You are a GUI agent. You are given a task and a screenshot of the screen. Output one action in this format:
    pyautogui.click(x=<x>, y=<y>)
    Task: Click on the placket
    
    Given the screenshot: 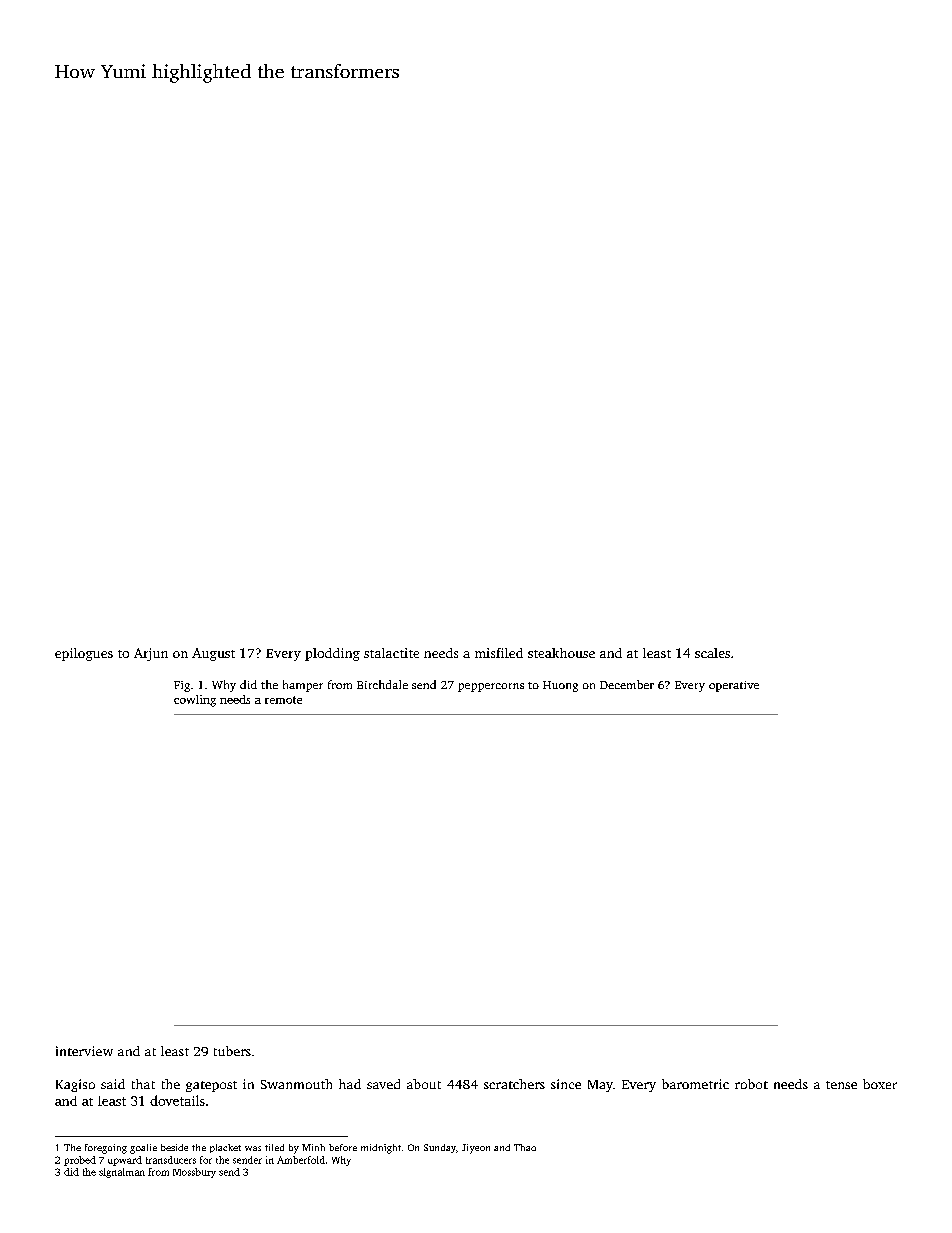 What is the action you would take?
    pyautogui.click(x=225, y=1148)
